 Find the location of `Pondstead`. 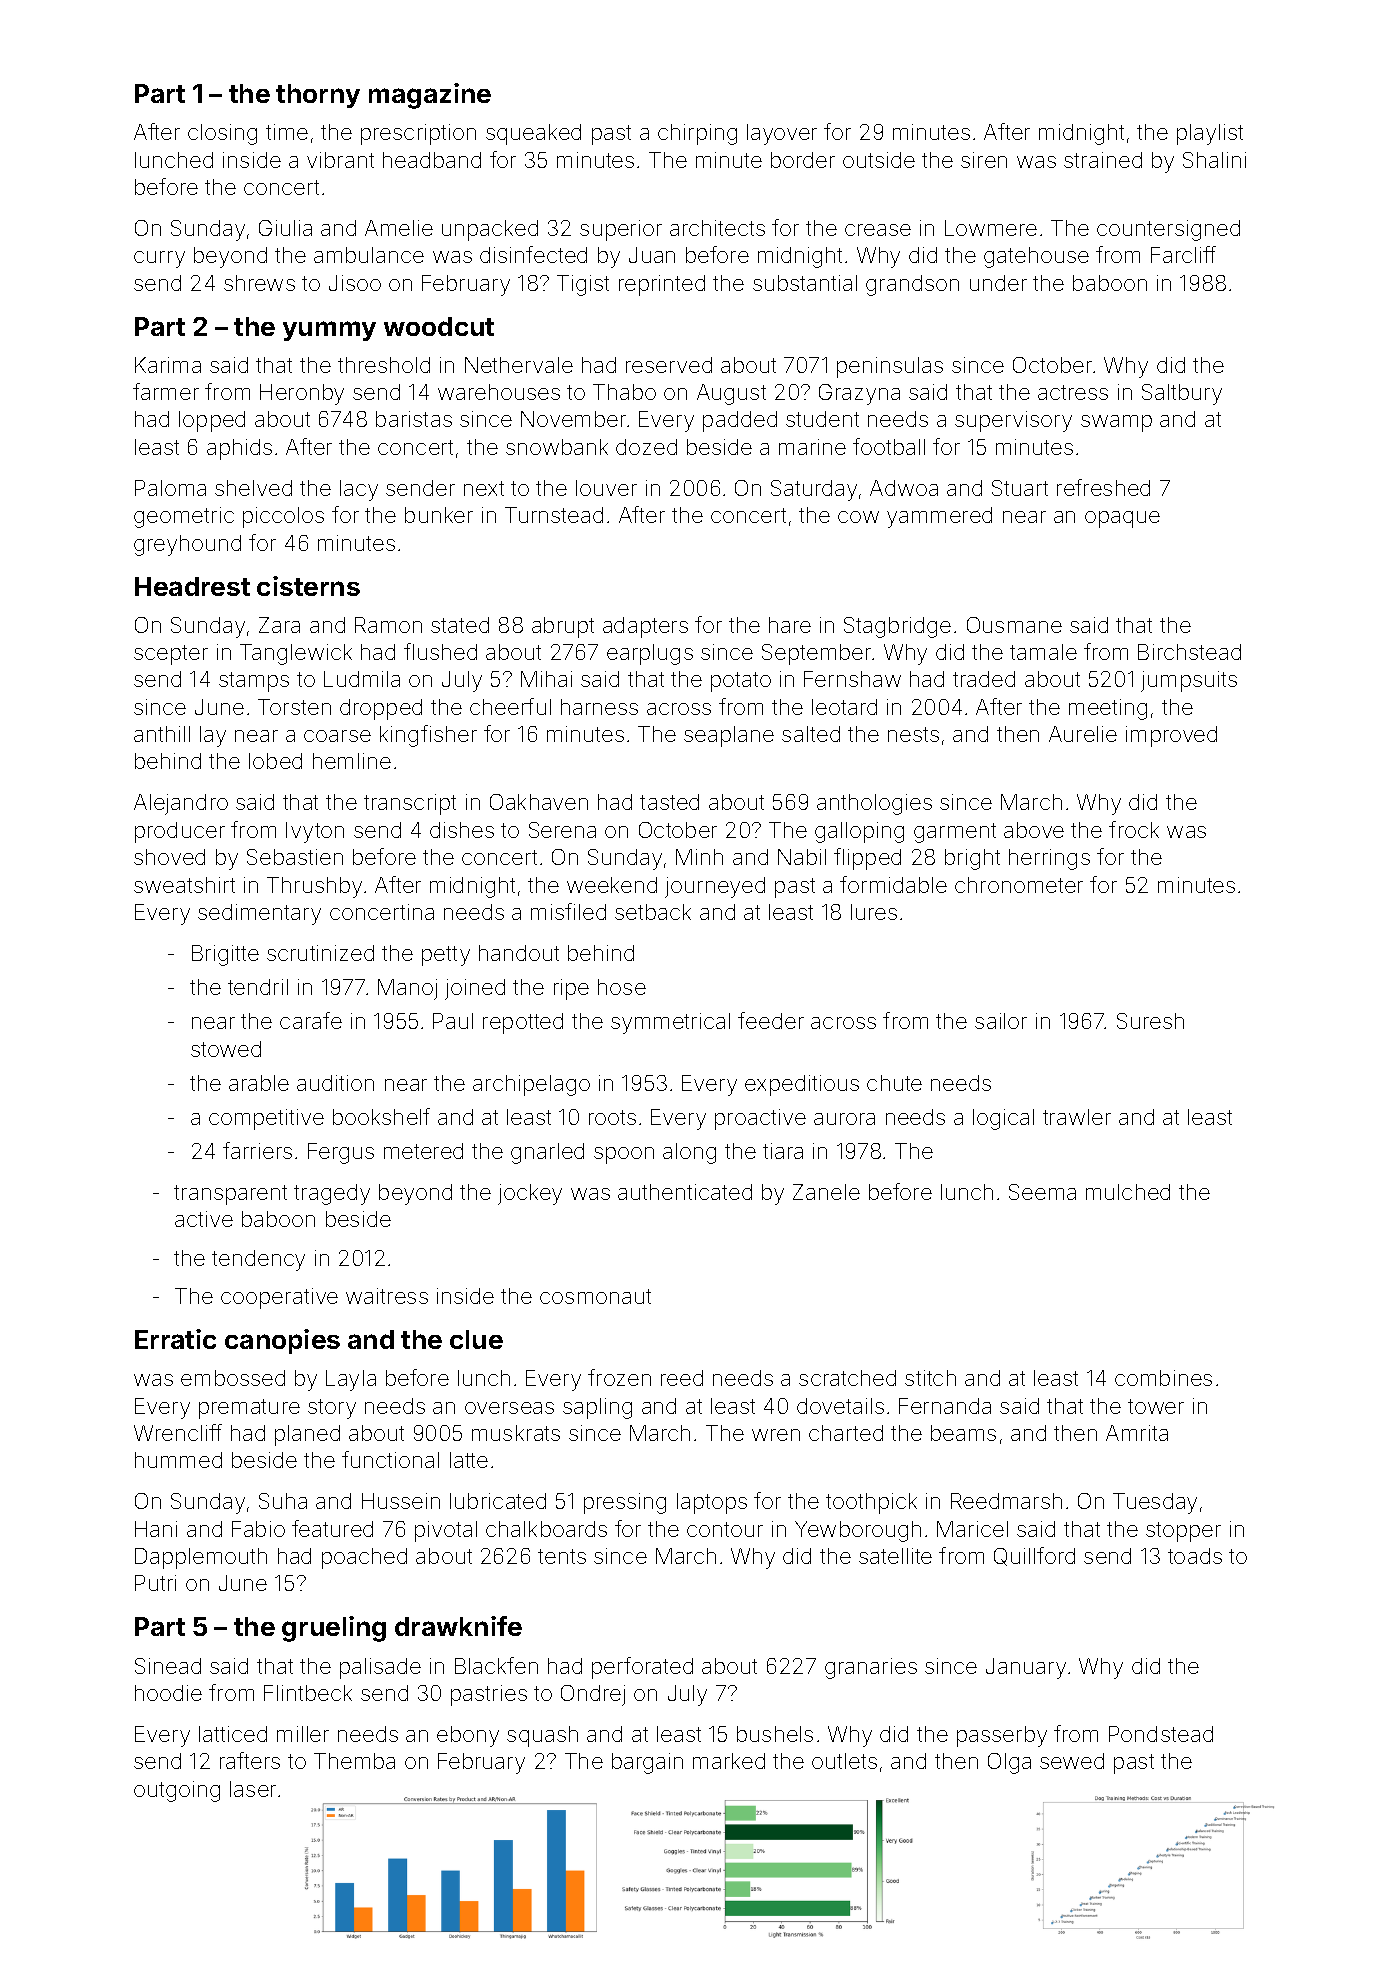

Pondstead is located at coordinates (1161, 1734).
